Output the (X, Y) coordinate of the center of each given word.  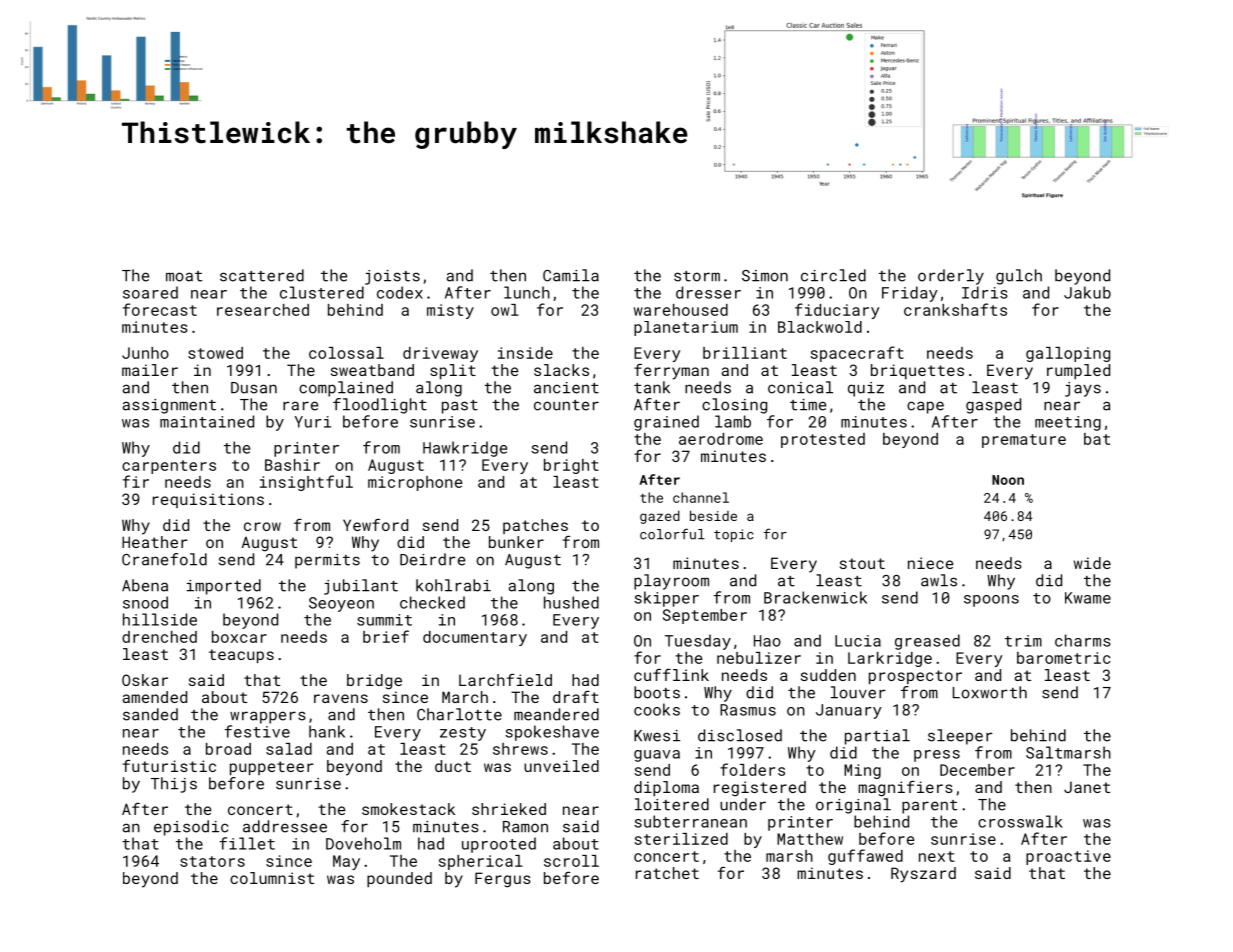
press (937, 756)
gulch (1019, 277)
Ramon (525, 827)
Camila (571, 275)
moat (184, 276)
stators (212, 861)
